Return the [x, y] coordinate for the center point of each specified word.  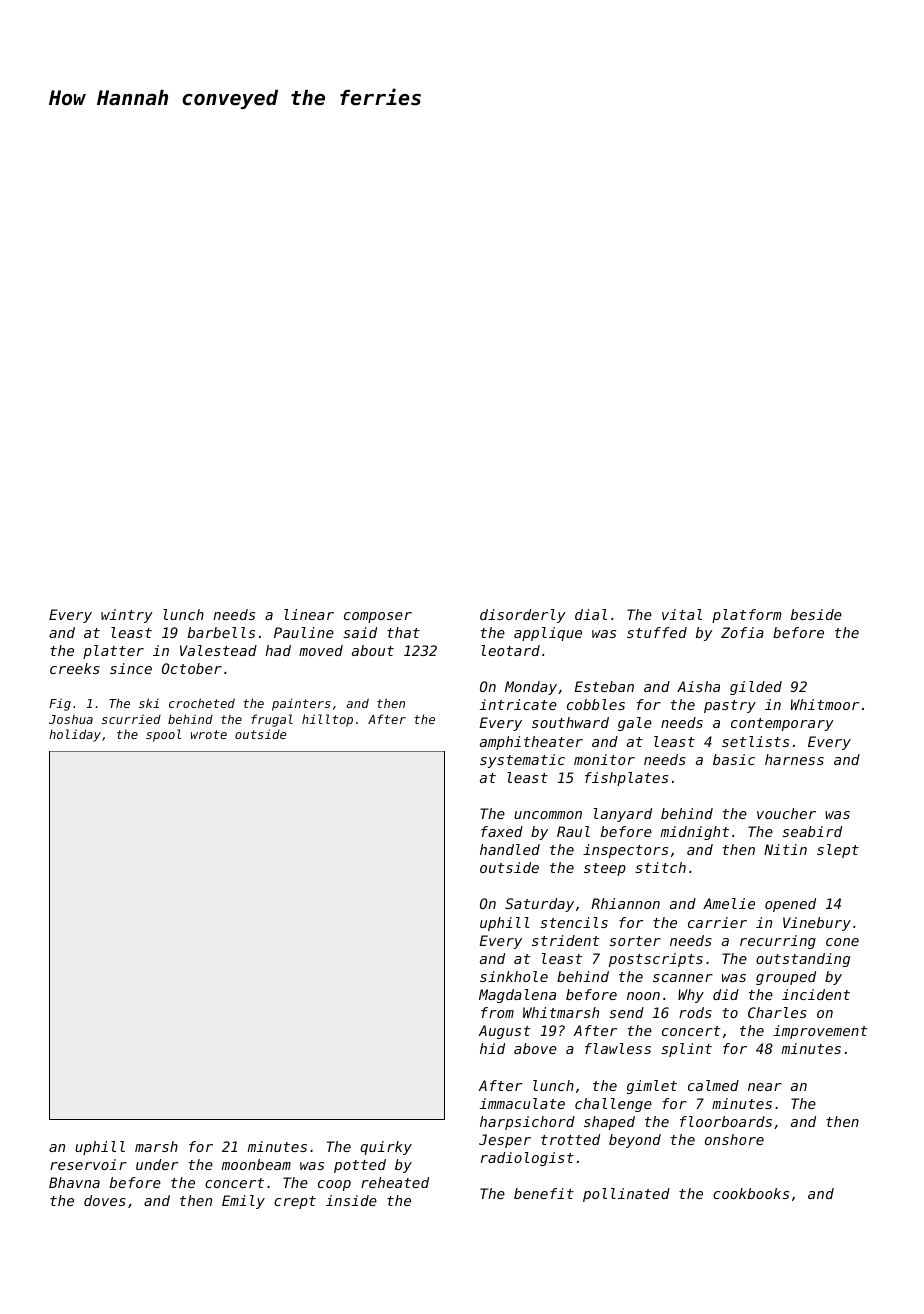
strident [566, 940]
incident [816, 994]
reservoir [88, 1164]
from [497, 1012]
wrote [209, 734]
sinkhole [514, 976]
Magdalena [517, 996]
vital [682, 614]
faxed [502, 831]
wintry [127, 616]
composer [378, 617]
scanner [683, 978]
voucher [786, 813]
